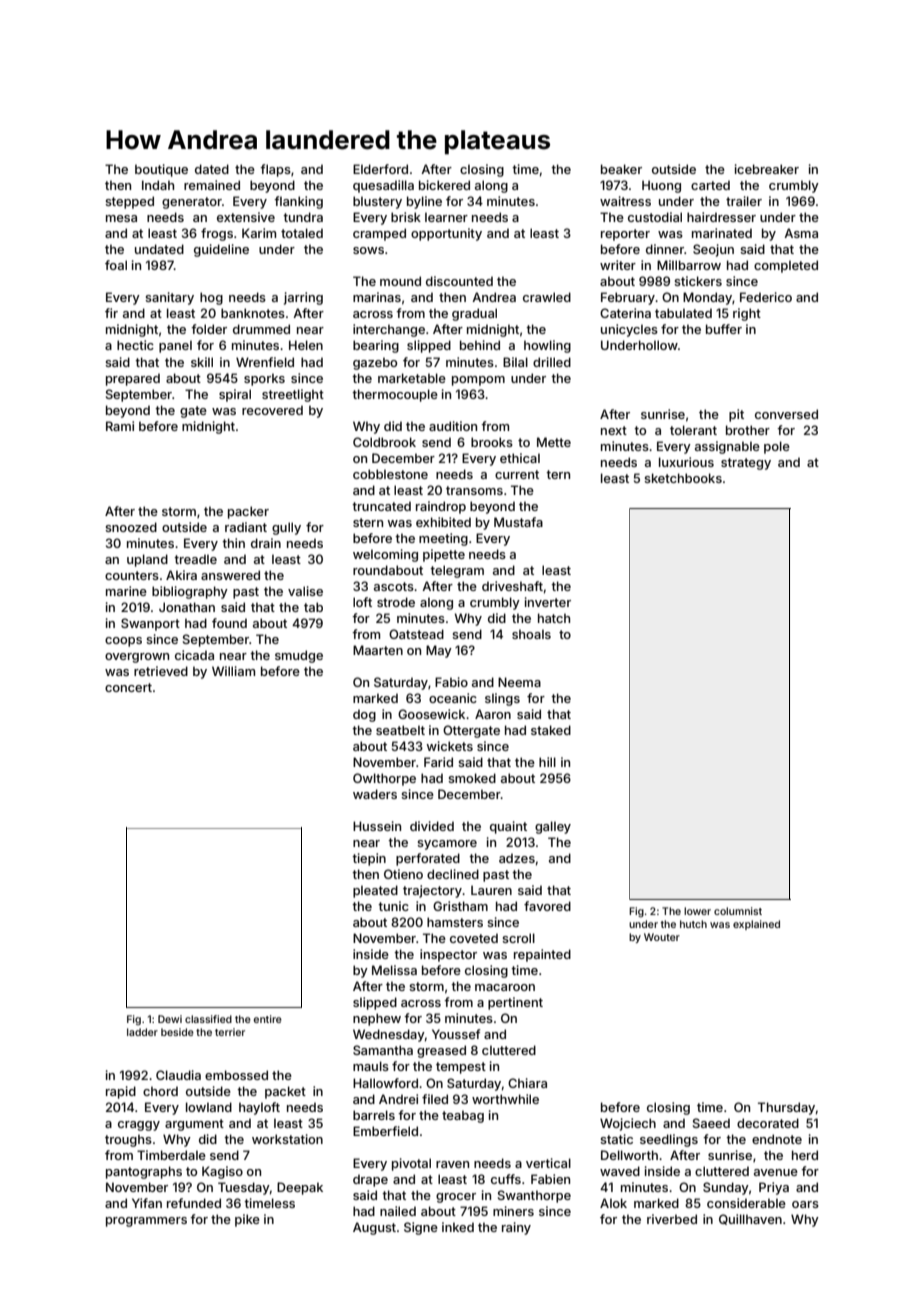  I want to click on workstation, so click(287, 1139).
